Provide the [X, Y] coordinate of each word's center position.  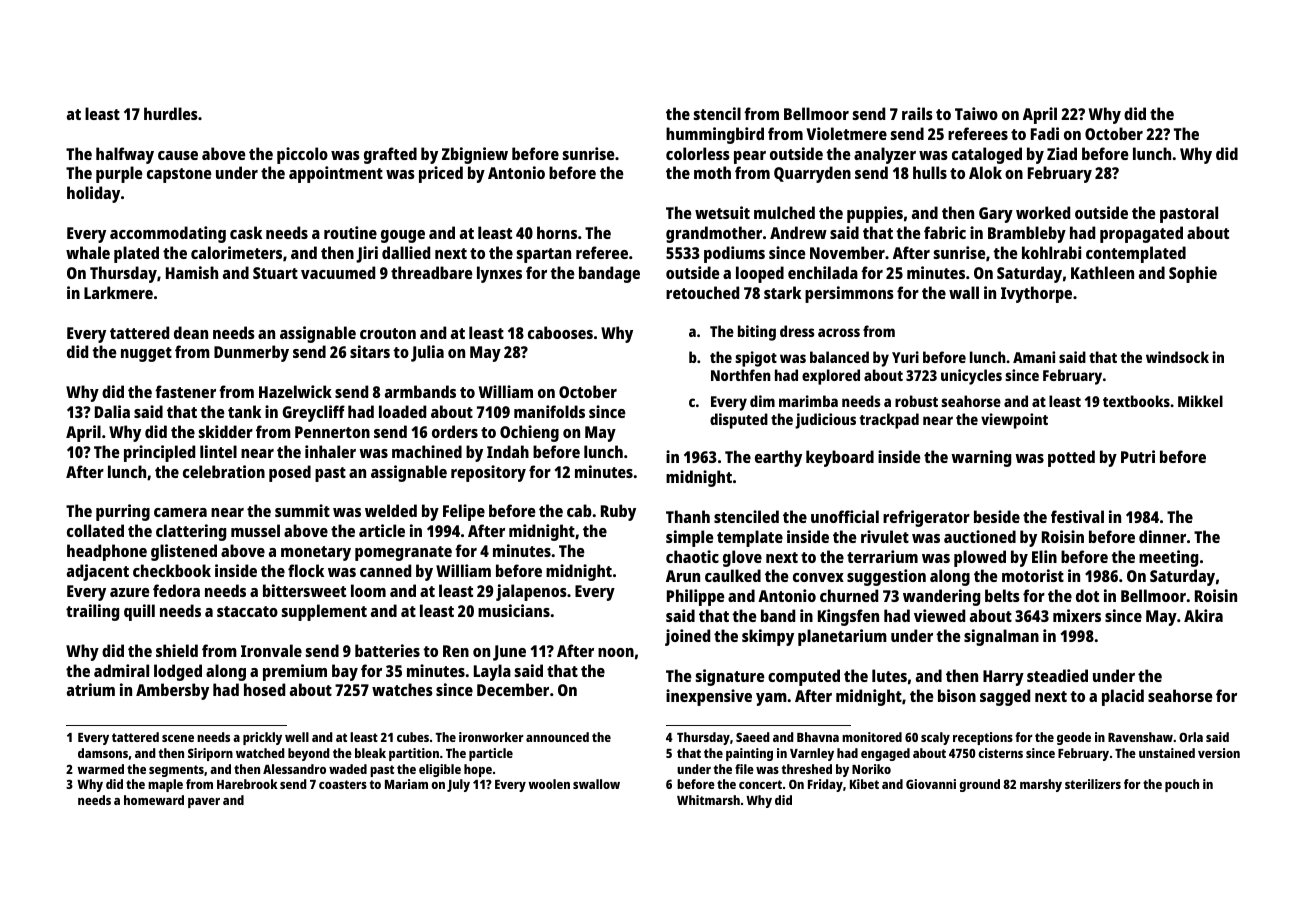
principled [159, 453]
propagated [1141, 234]
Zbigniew [475, 155]
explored [831, 377]
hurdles [171, 113]
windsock [1177, 357]
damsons [103, 753]
